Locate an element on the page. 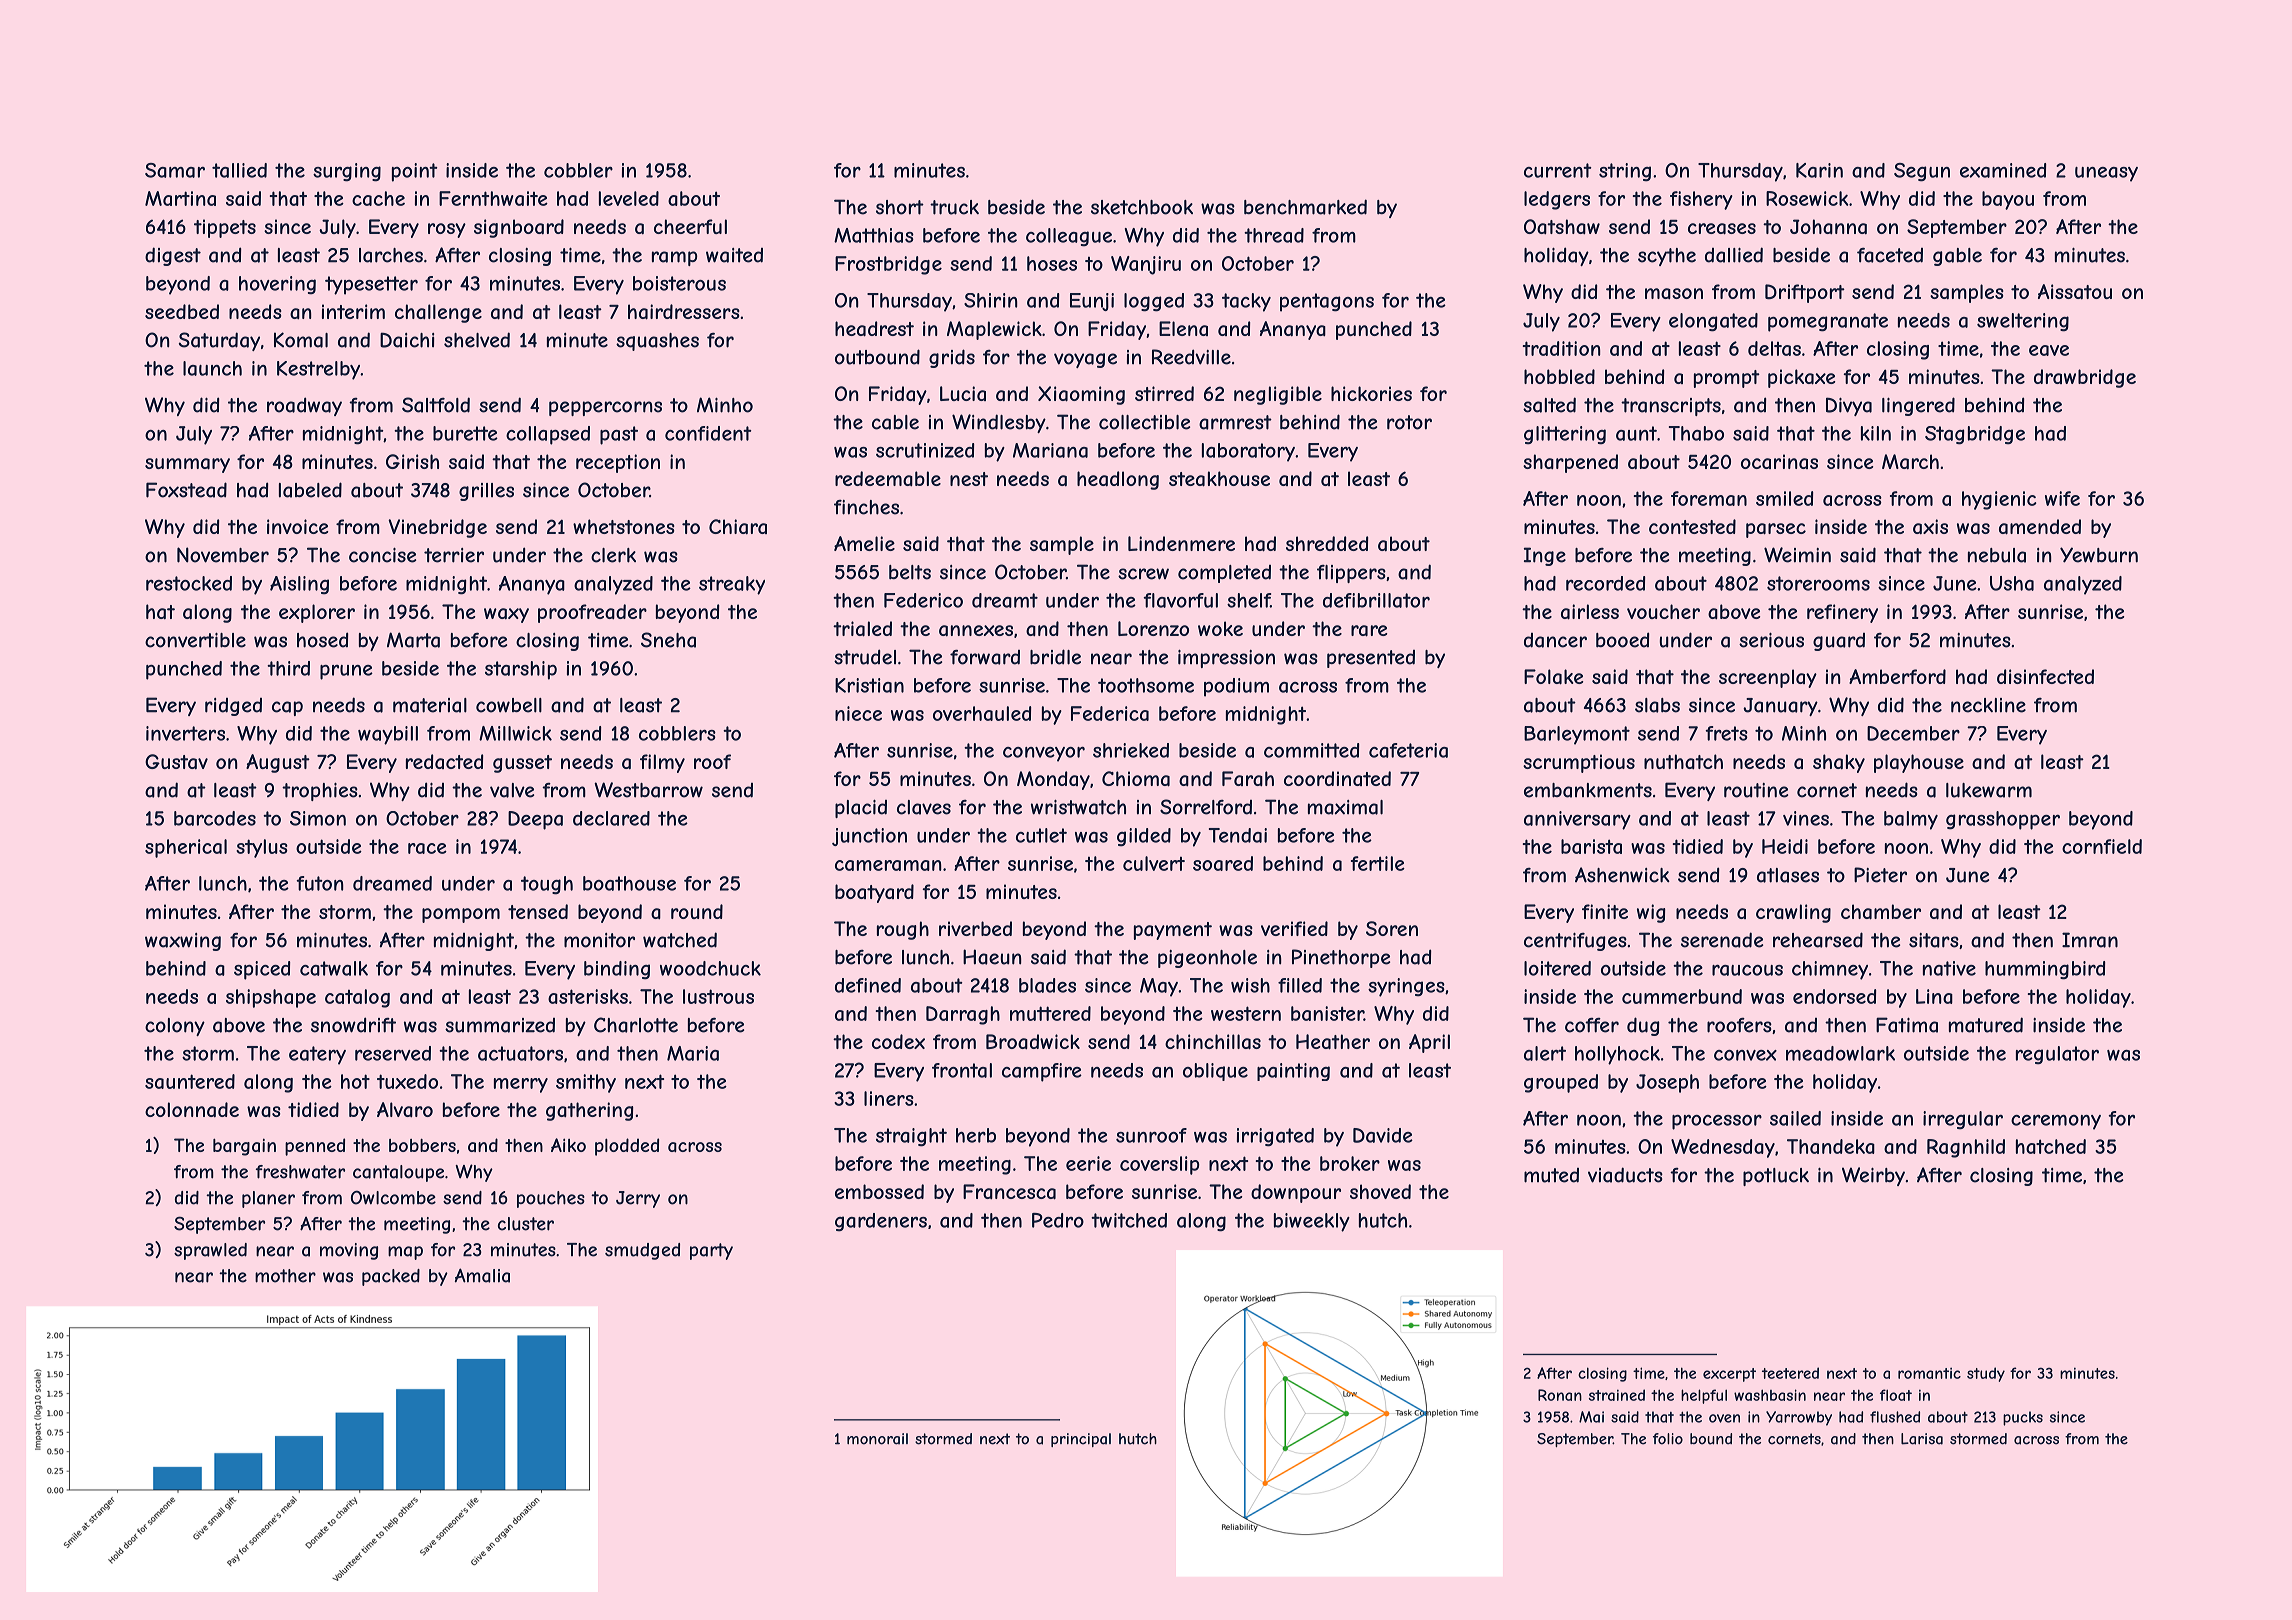 The image size is (2292, 1620). inverters is located at coordinates (185, 733).
